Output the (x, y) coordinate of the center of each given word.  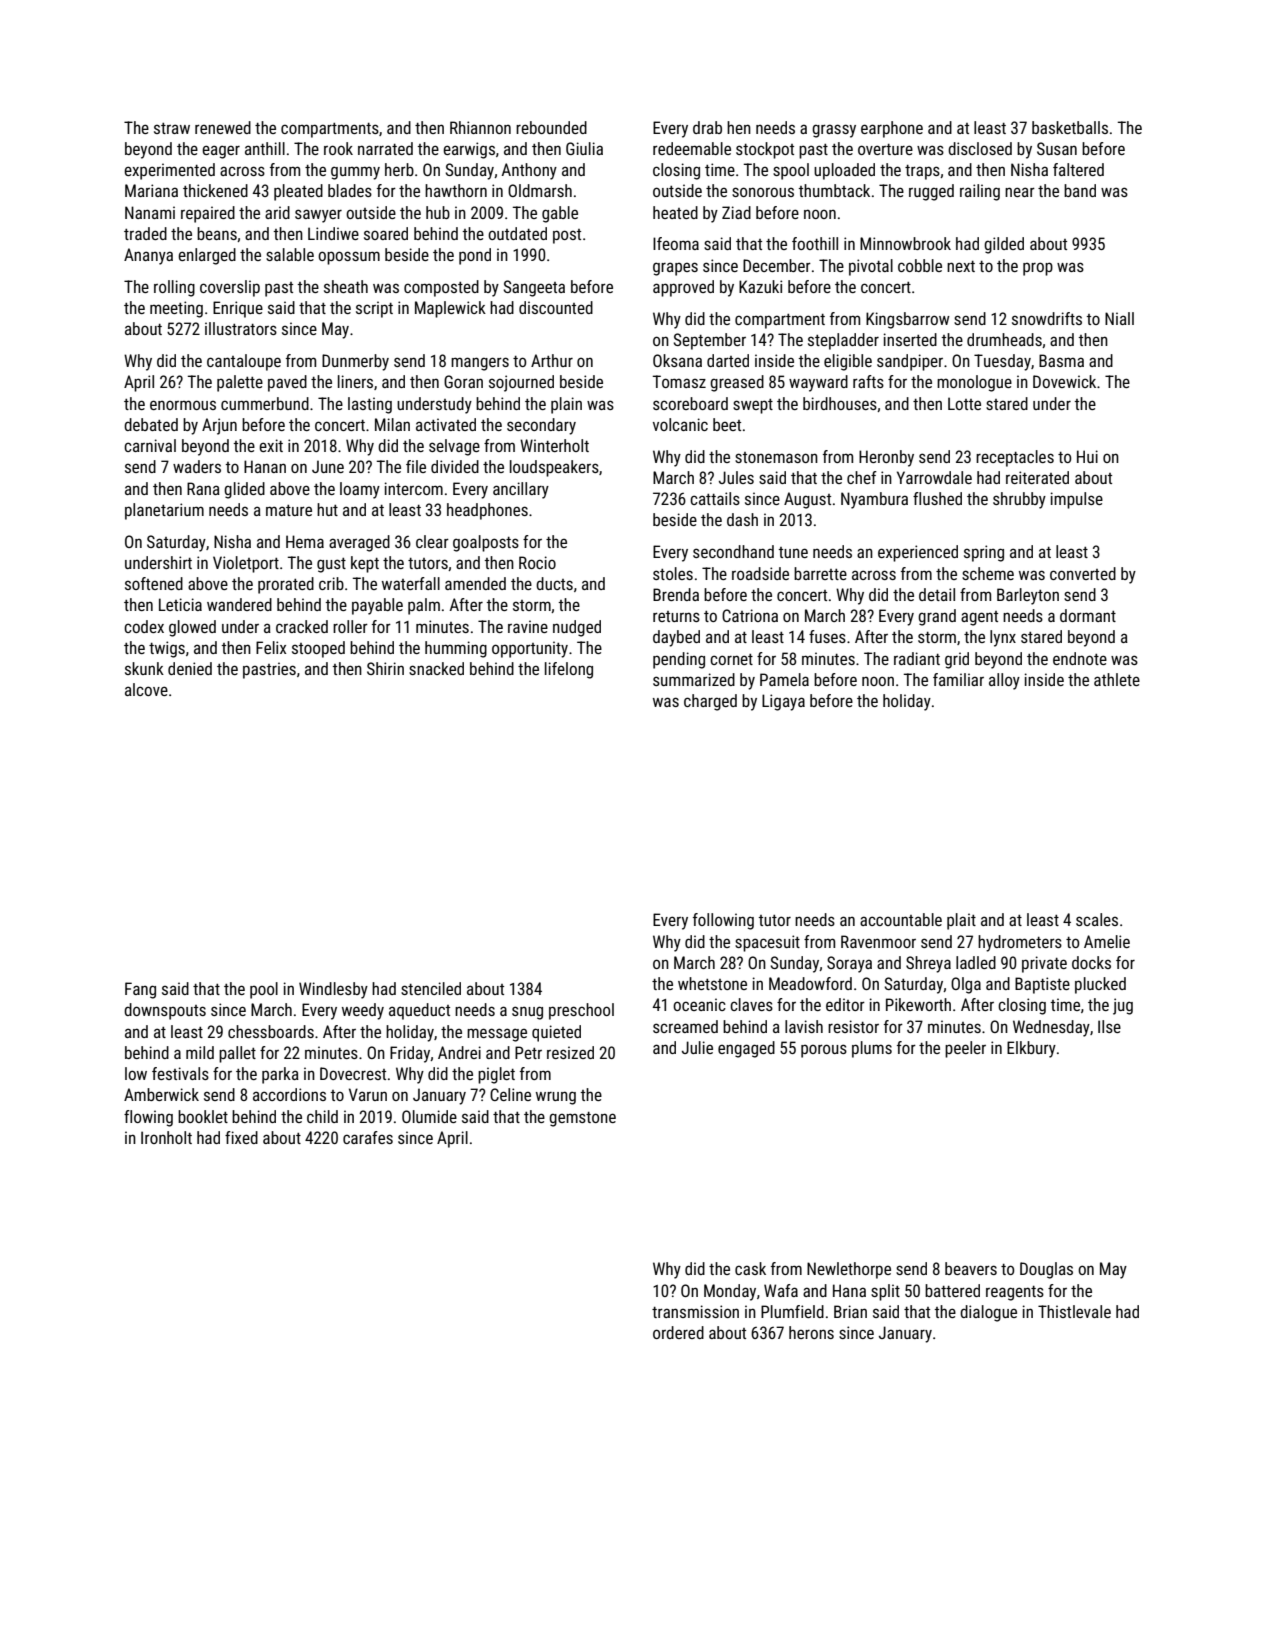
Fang (140, 990)
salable (290, 254)
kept (365, 564)
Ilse (1109, 1026)
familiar (958, 679)
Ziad (736, 212)
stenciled (431, 988)
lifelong (569, 670)
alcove (146, 689)
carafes (368, 1137)
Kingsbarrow (908, 320)
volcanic (680, 424)
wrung (556, 1098)
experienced (918, 553)
